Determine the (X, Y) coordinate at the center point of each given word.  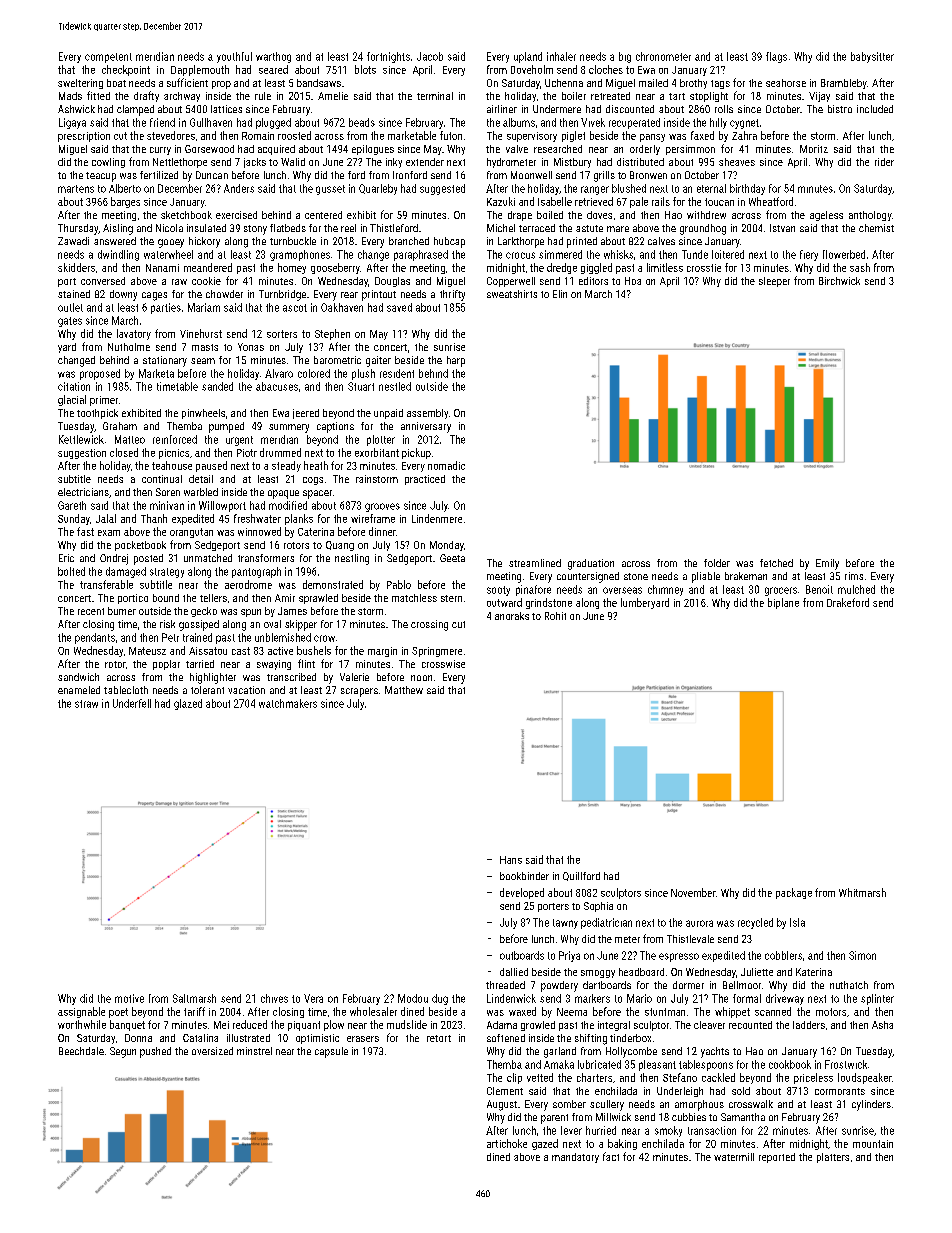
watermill (734, 1157)
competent (108, 58)
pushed (155, 1052)
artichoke (507, 1143)
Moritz (814, 149)
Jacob (430, 56)
